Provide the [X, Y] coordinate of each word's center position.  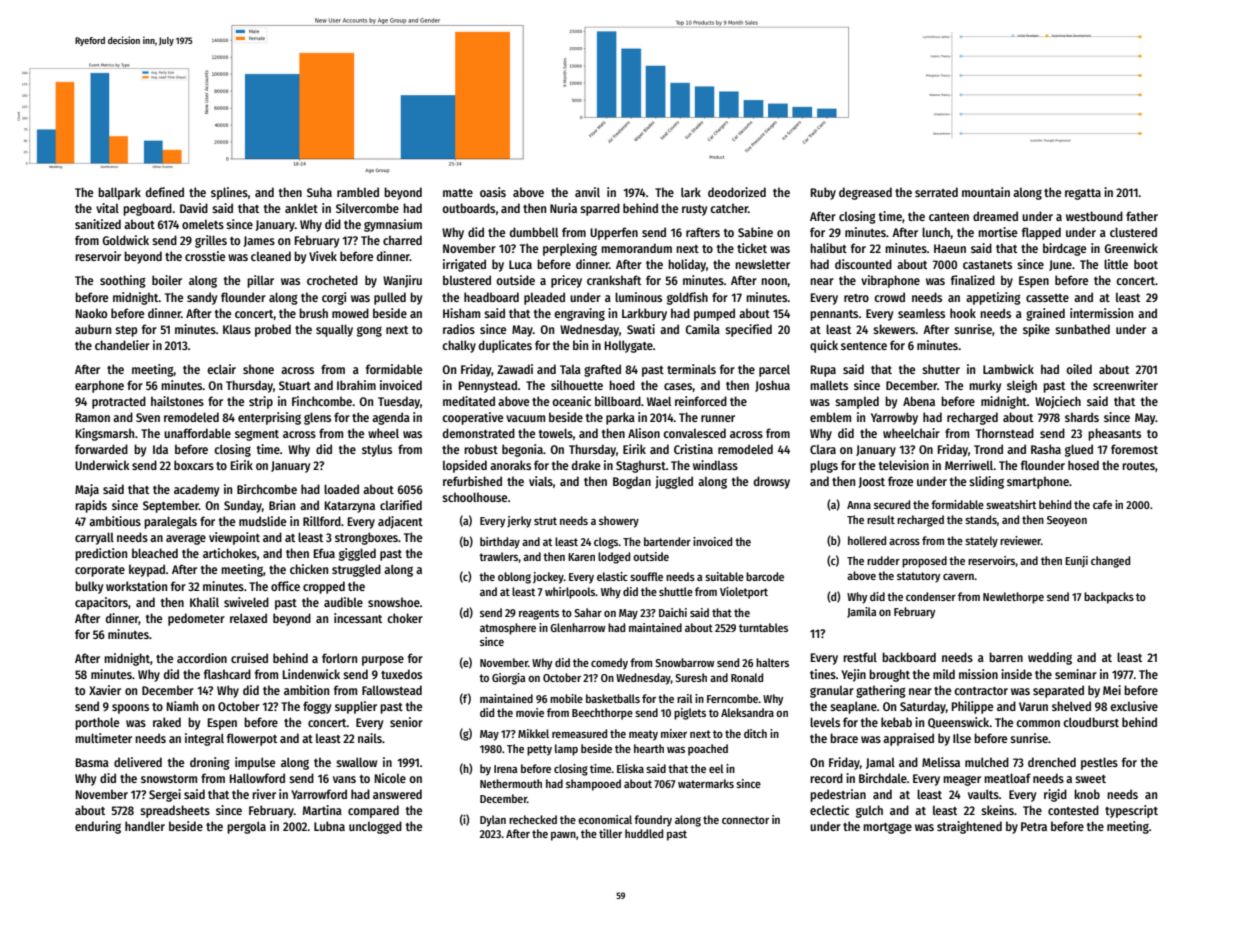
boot [1146, 264]
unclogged [375, 827]
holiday [687, 265]
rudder [883, 560]
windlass [715, 465]
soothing [123, 281]
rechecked [533, 819]
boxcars [194, 465]
